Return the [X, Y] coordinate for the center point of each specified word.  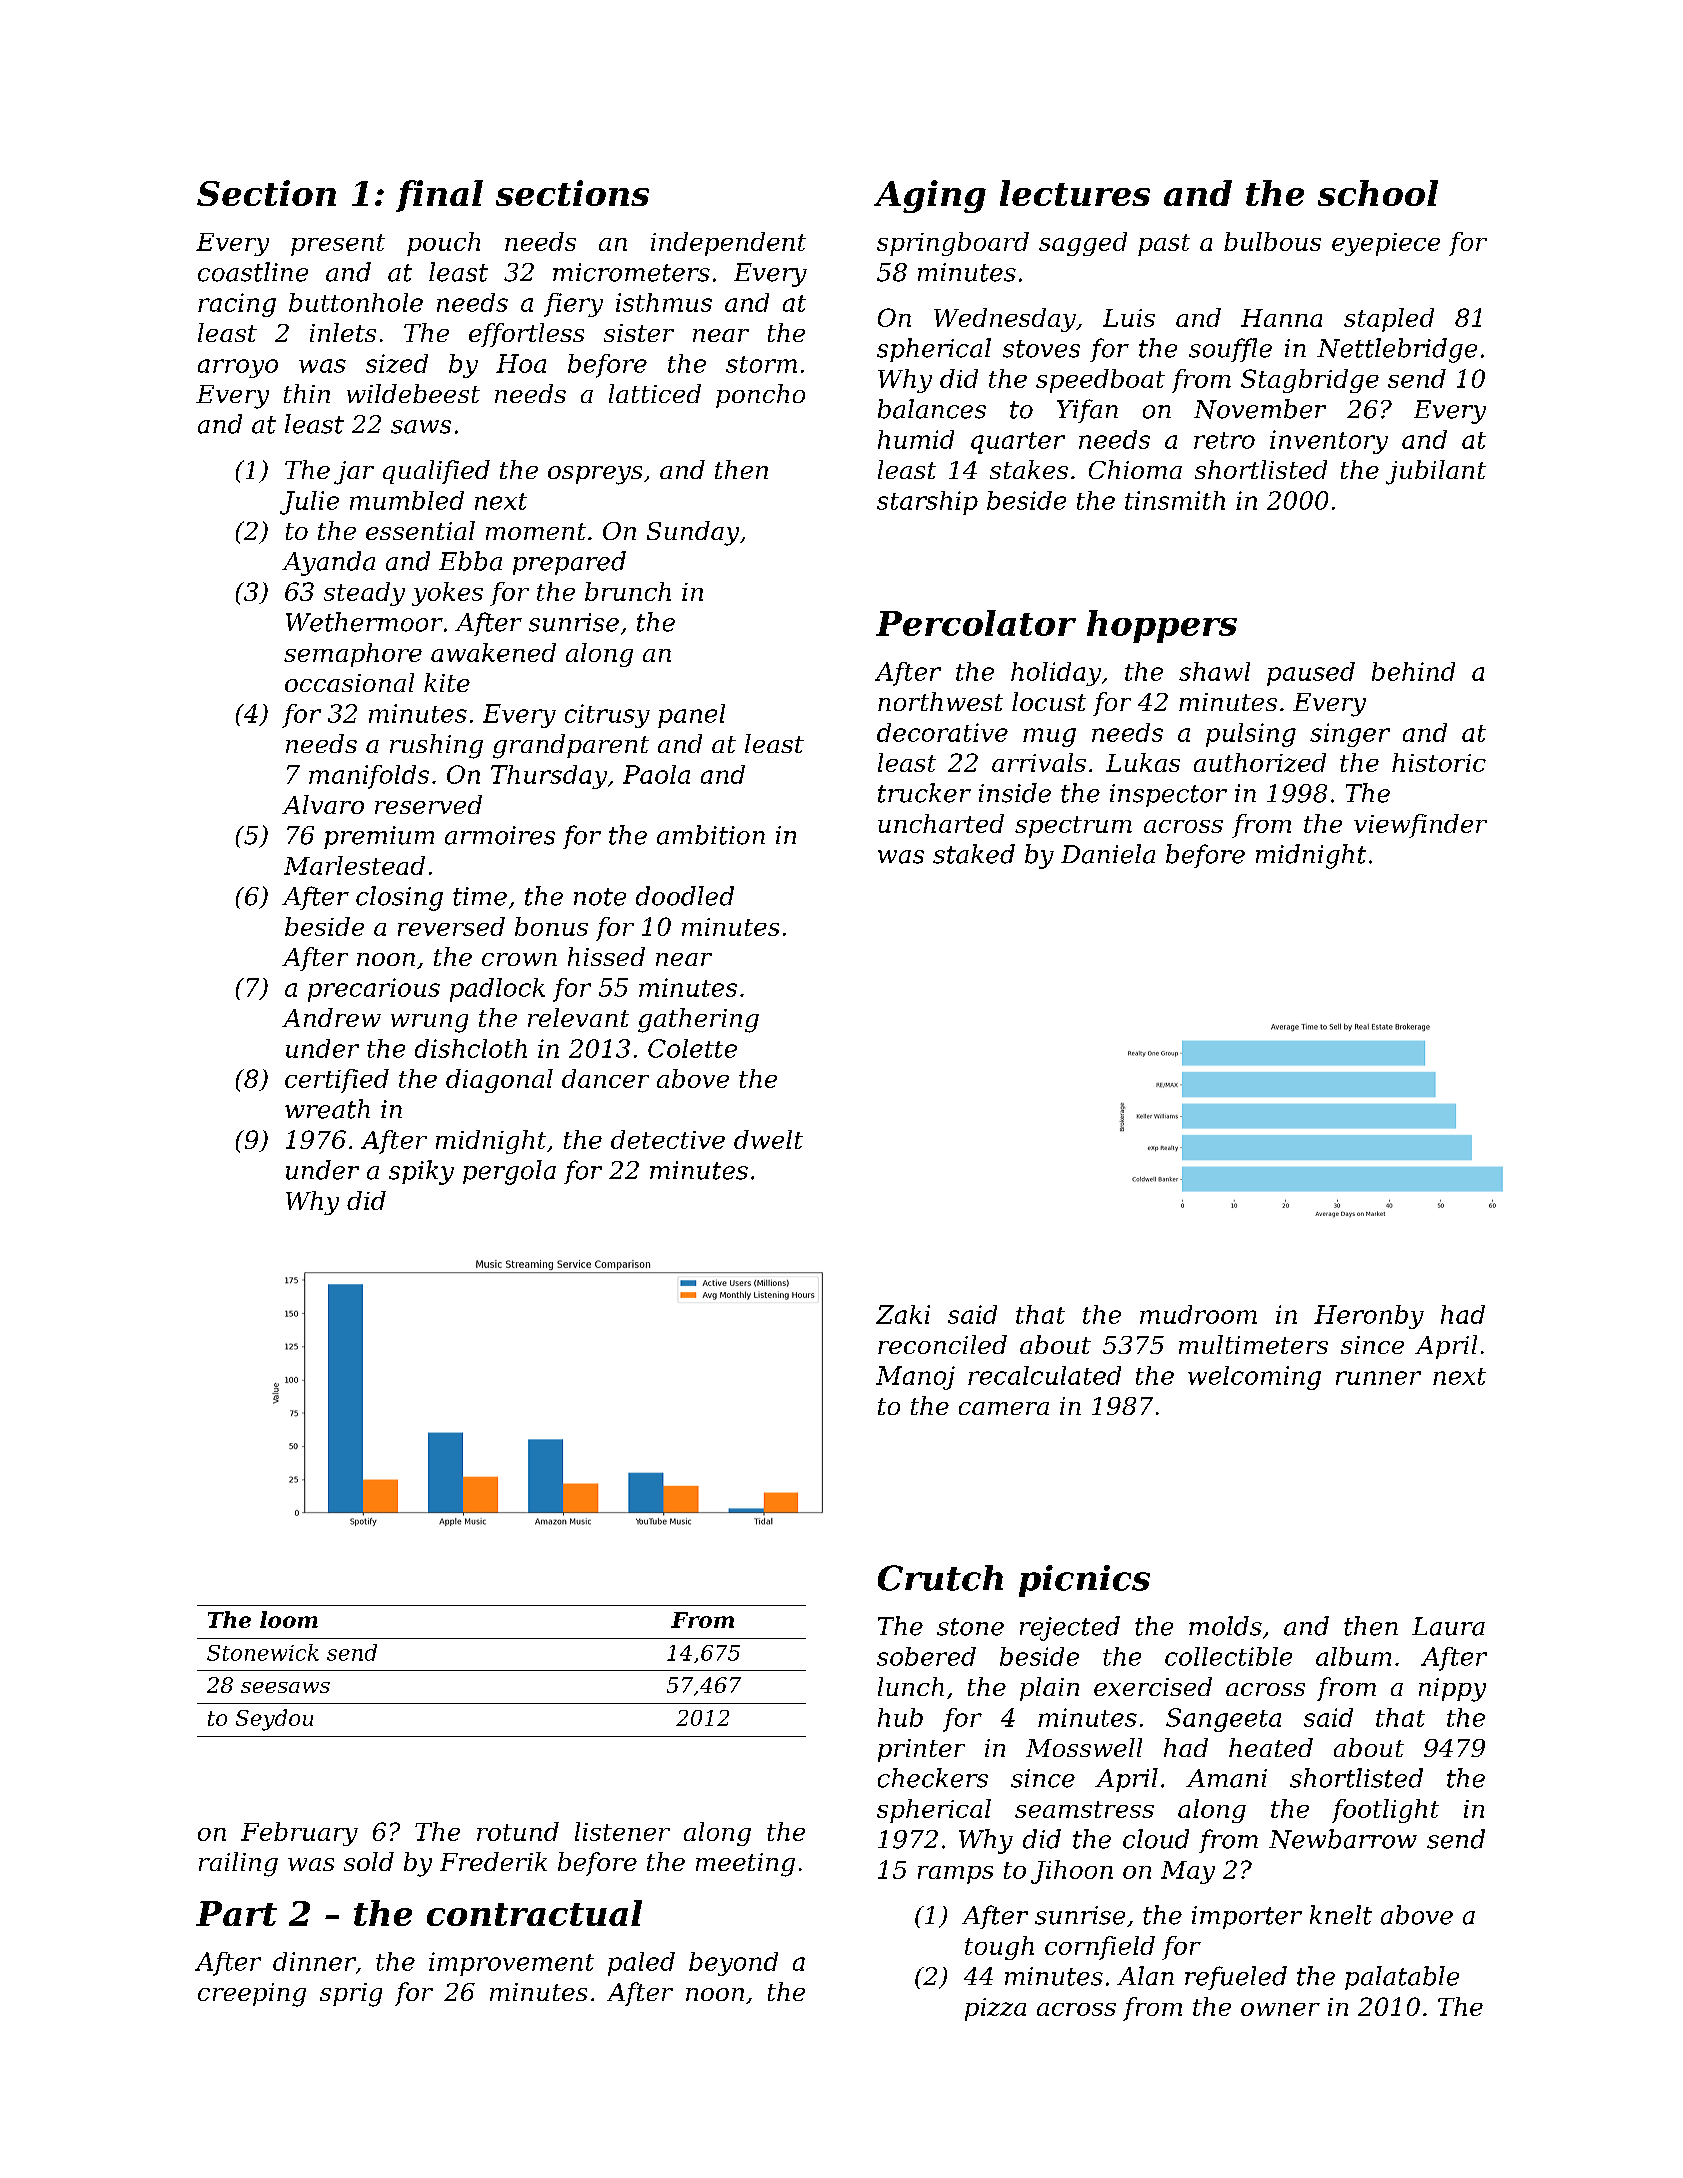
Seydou [274, 1720]
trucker [924, 793]
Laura [1448, 1626]
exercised [1153, 1686]
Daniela [1108, 854]
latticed [655, 393]
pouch [443, 244]
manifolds [369, 777]
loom [289, 1619]
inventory [1329, 442]
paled [641, 1964]
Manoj [915, 1378]
